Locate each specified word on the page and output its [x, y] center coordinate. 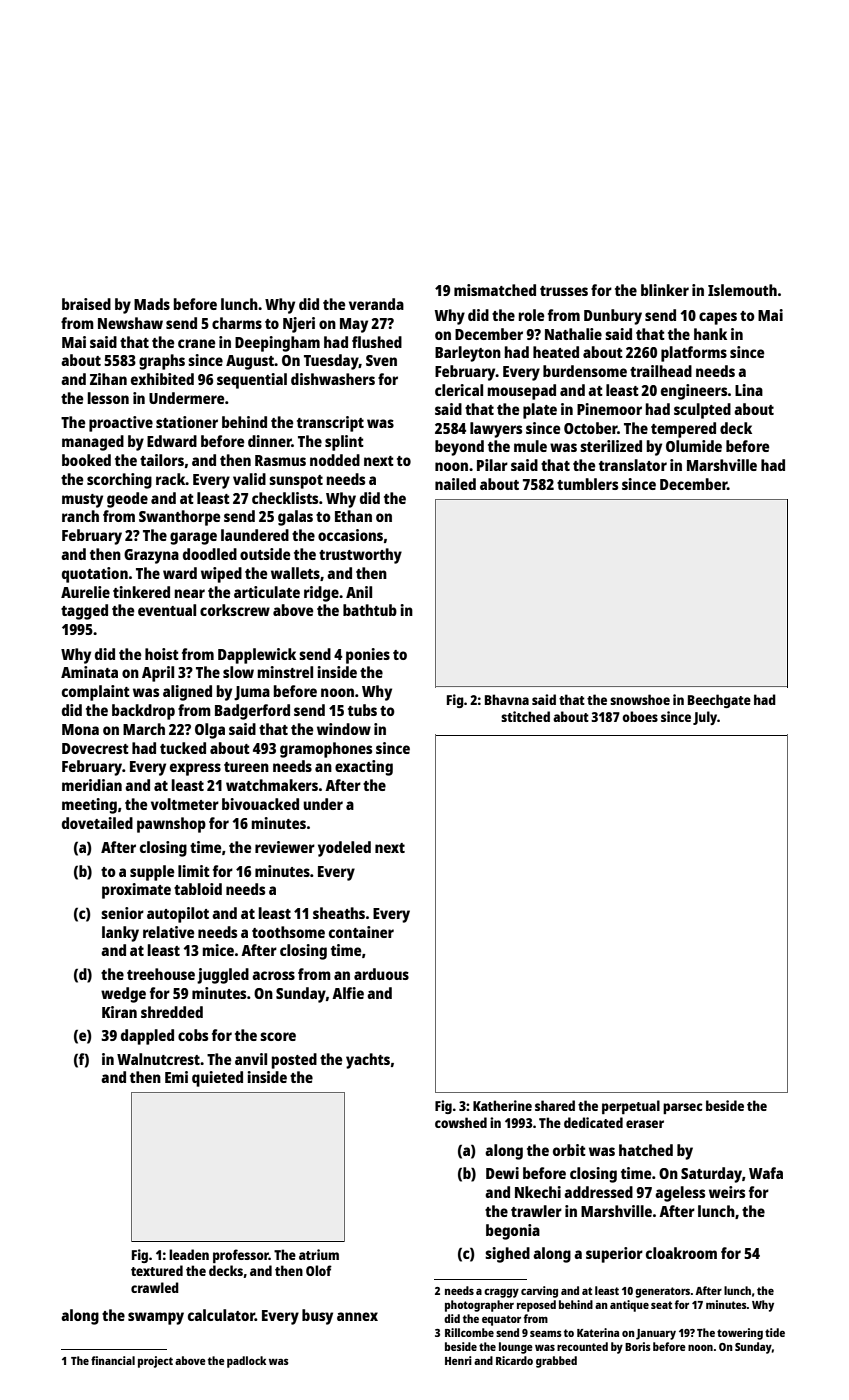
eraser [645, 1124]
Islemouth [742, 290]
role [531, 315]
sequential [252, 381]
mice [218, 950]
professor [241, 1256]
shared [555, 1105]
